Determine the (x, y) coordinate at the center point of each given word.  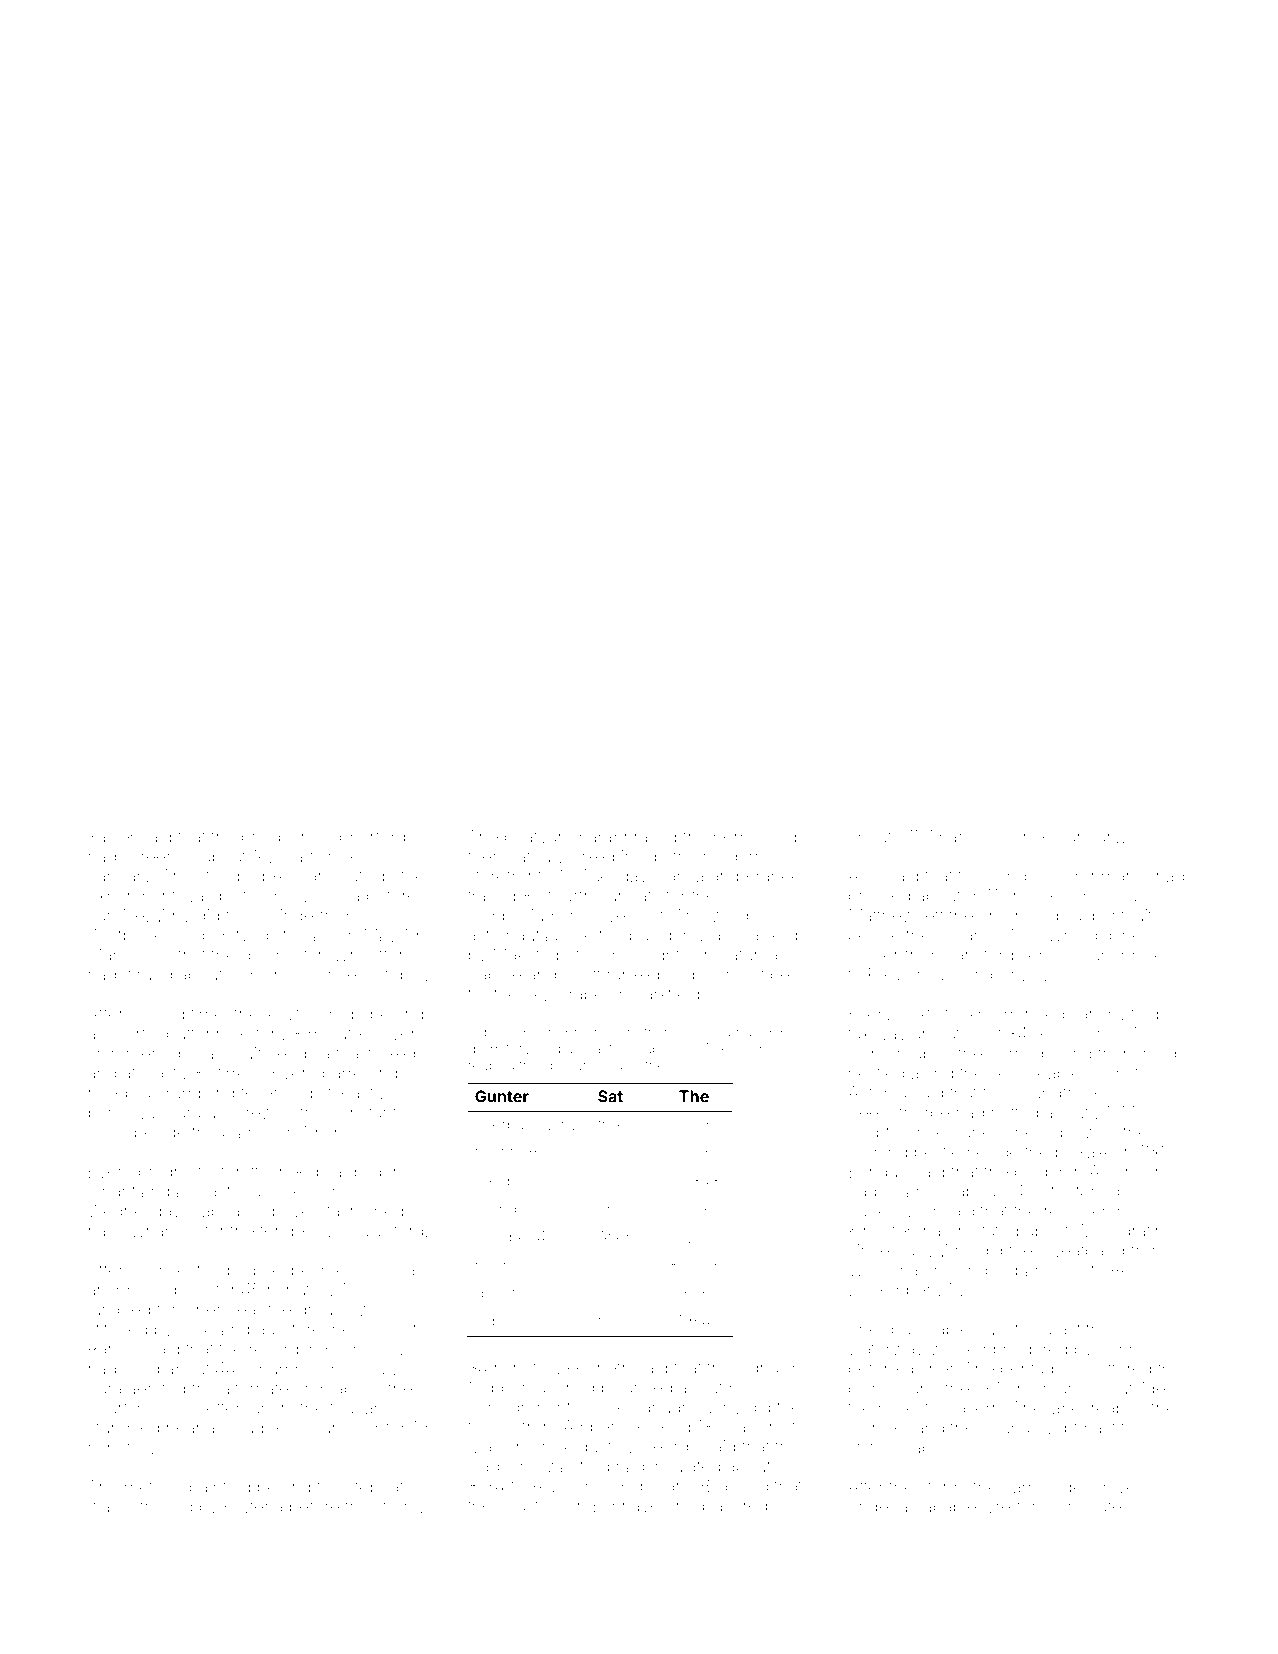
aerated (156, 1388)
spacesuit (224, 1055)
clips (614, 1182)
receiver (1076, 1211)
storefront (505, 876)
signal (760, 1369)
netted (1015, 1112)
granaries (575, 1067)
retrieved (159, 1506)
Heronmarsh (1101, 876)
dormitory (499, 1050)
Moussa (329, 895)
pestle (937, 1154)
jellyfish (293, 1015)
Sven (301, 1211)
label (1066, 1408)
